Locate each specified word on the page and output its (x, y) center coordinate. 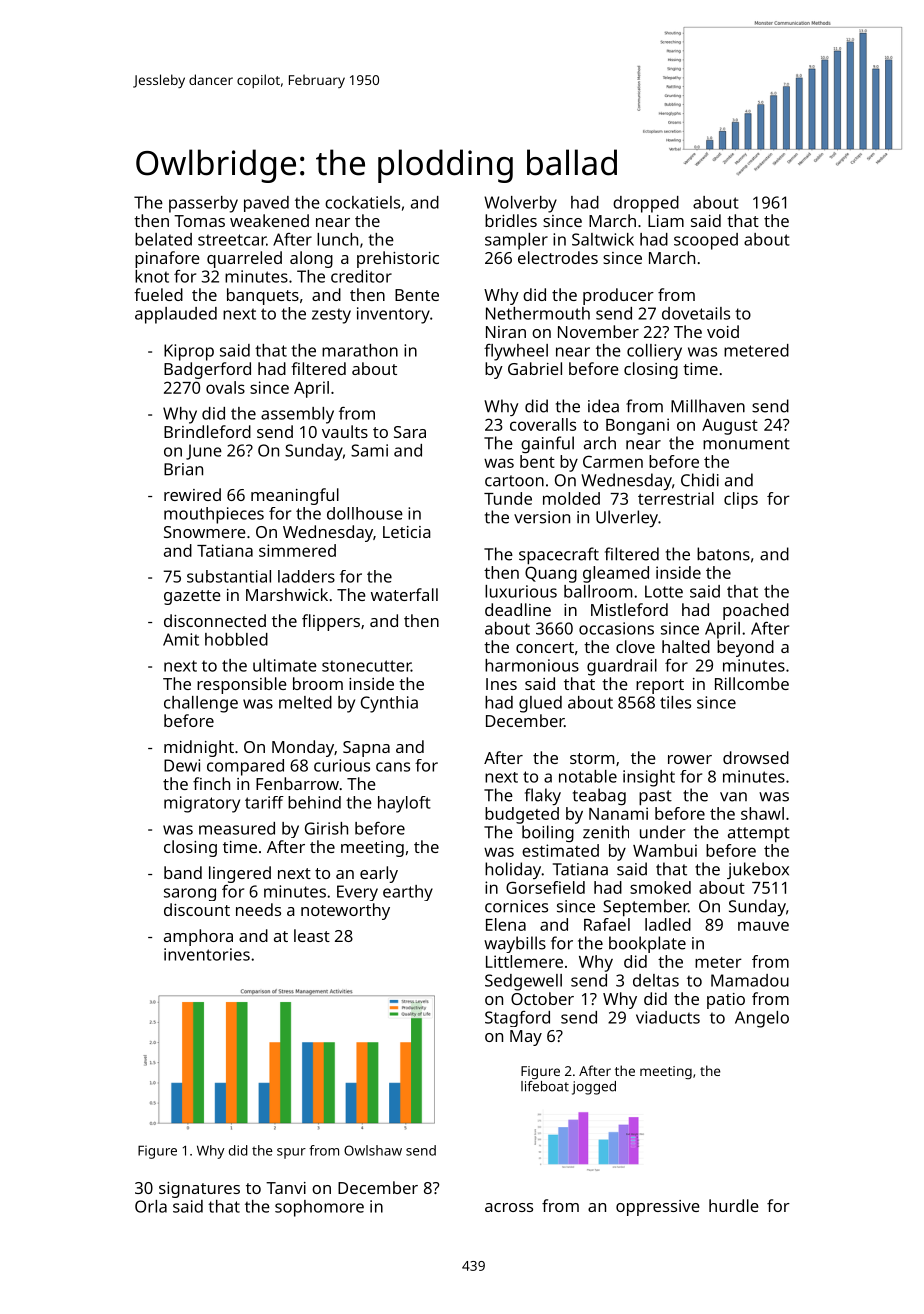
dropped (646, 204)
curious (342, 765)
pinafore (167, 259)
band (183, 872)
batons (723, 554)
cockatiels (362, 202)
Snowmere (205, 532)
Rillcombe (752, 683)
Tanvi (286, 1188)
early (379, 874)
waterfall (404, 594)
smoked (660, 887)
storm (592, 758)
